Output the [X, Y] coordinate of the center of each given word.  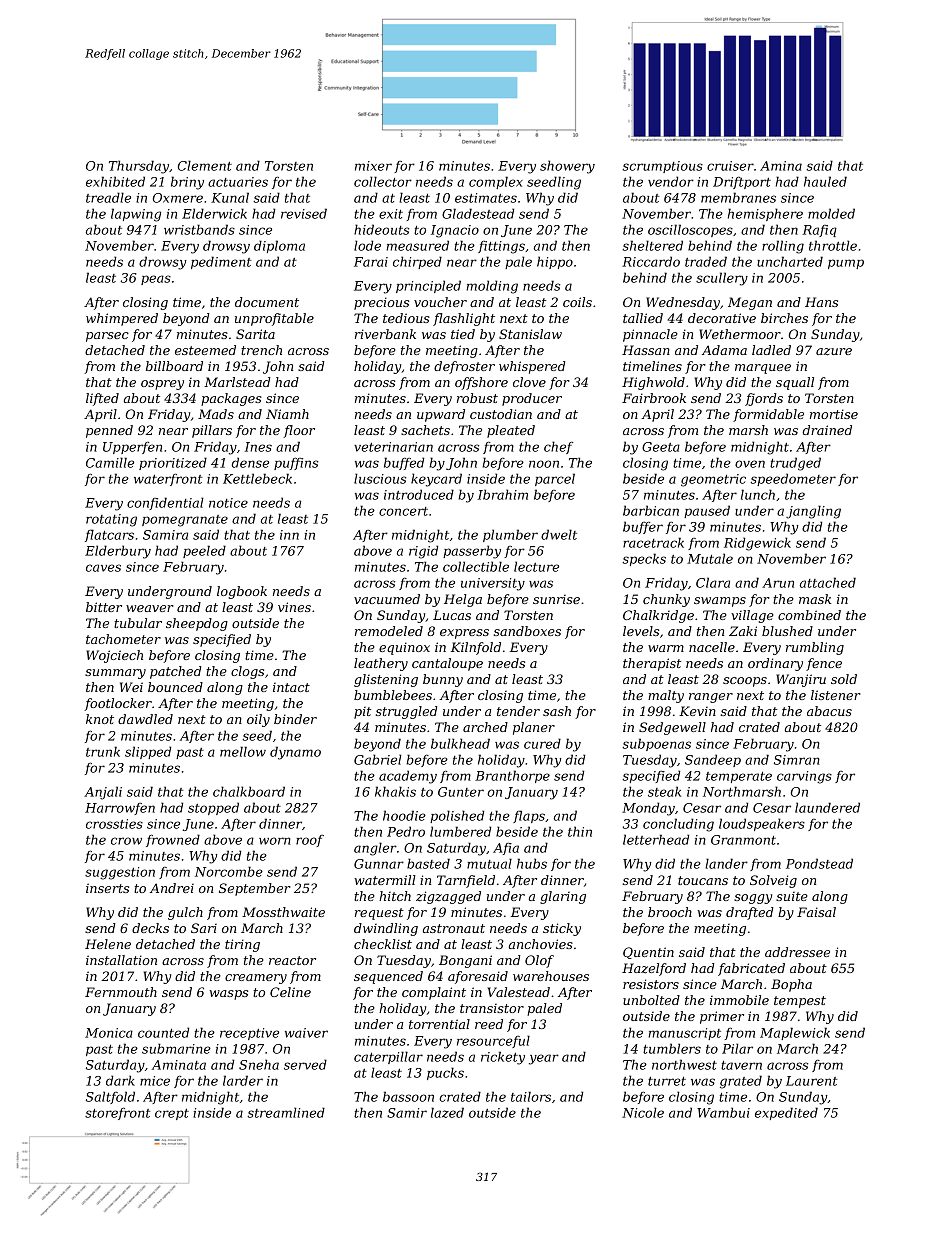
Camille [110, 462]
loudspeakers [762, 824]
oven [750, 464]
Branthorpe [512, 776]
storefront [117, 1114]
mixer [373, 166]
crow [126, 841]
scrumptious [662, 167]
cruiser [730, 166]
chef [558, 447]
